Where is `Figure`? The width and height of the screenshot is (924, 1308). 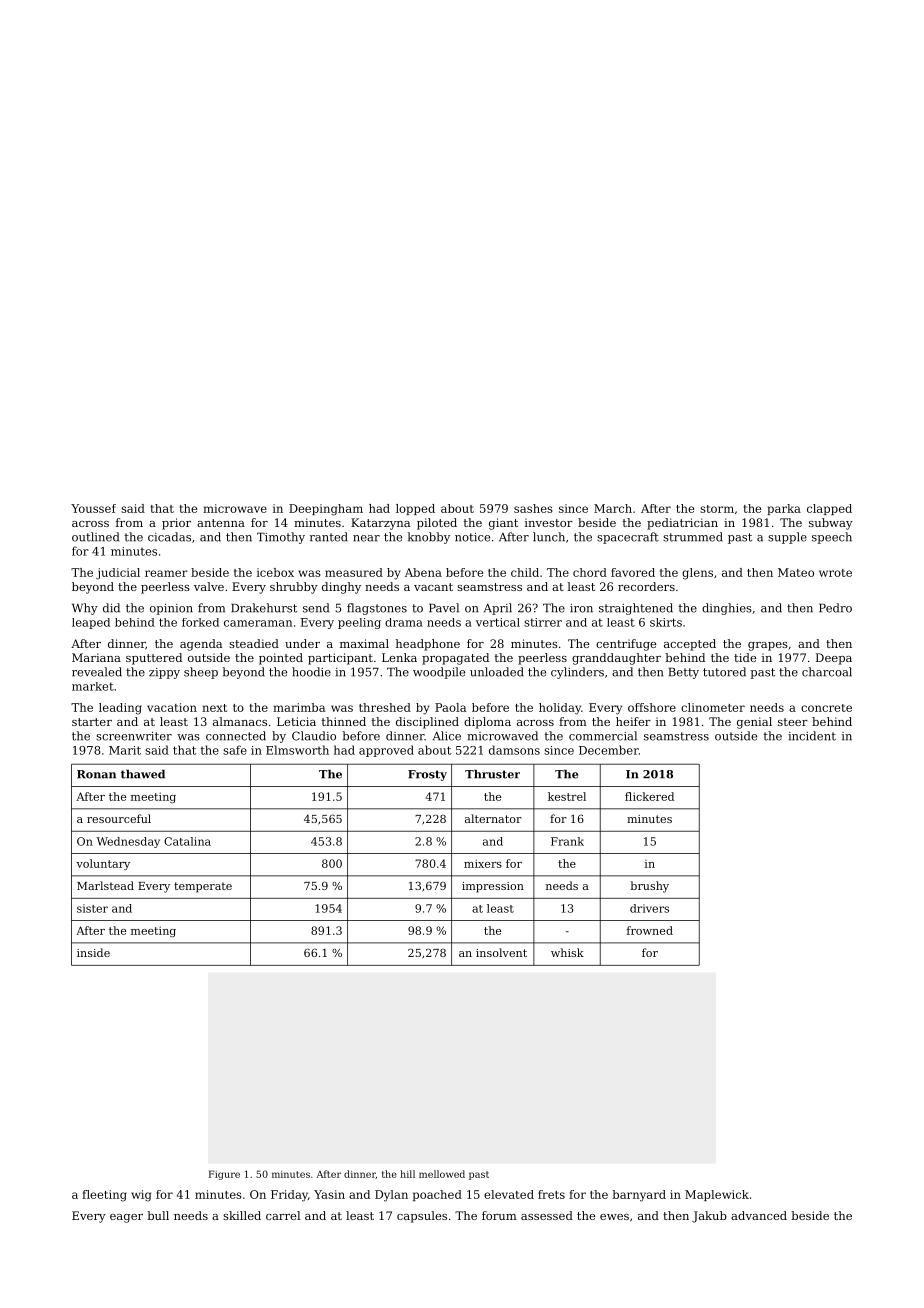
Figure is located at coordinates (224, 1175).
